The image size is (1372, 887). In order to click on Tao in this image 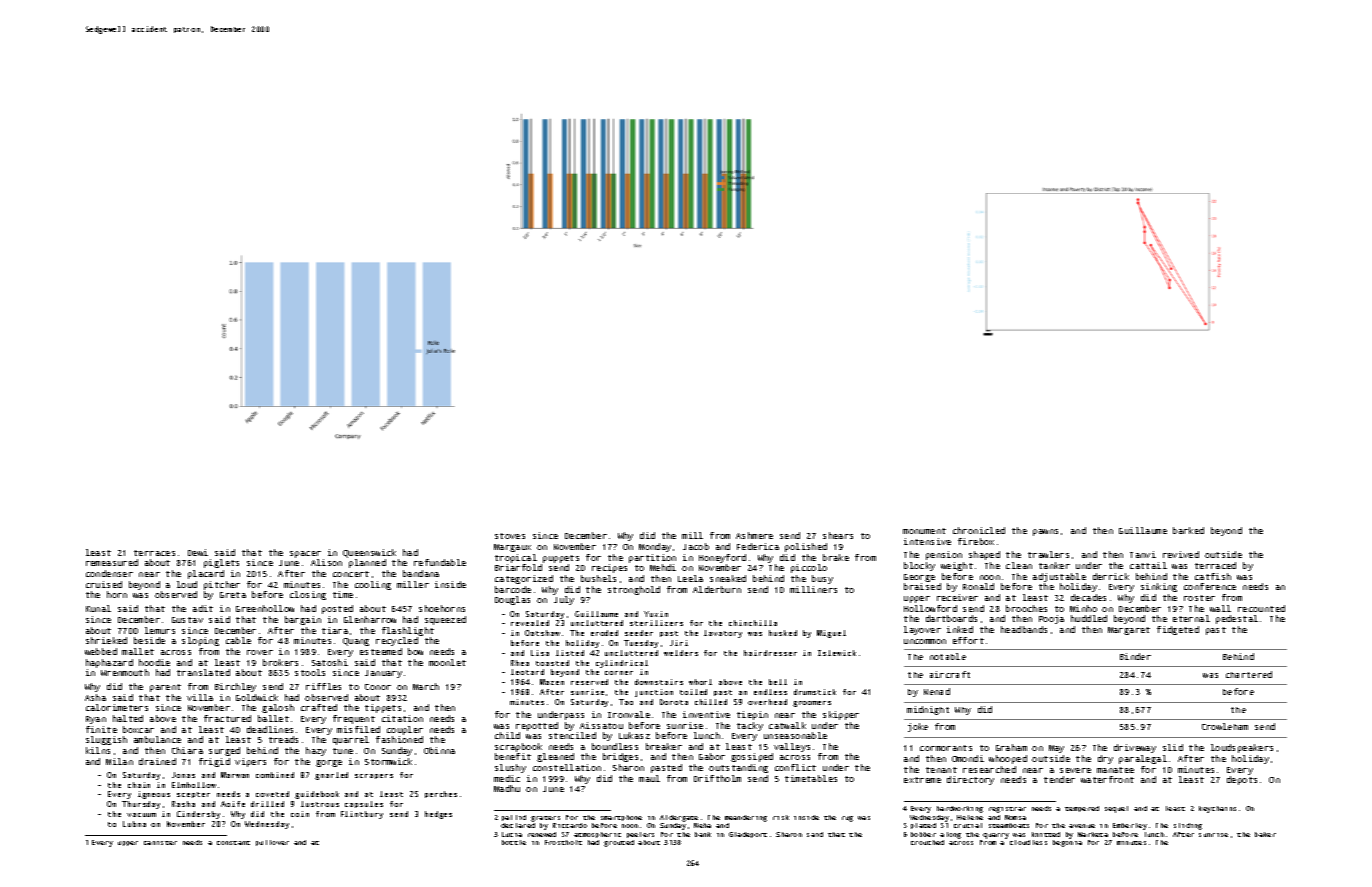, I will do `click(626, 702)`.
